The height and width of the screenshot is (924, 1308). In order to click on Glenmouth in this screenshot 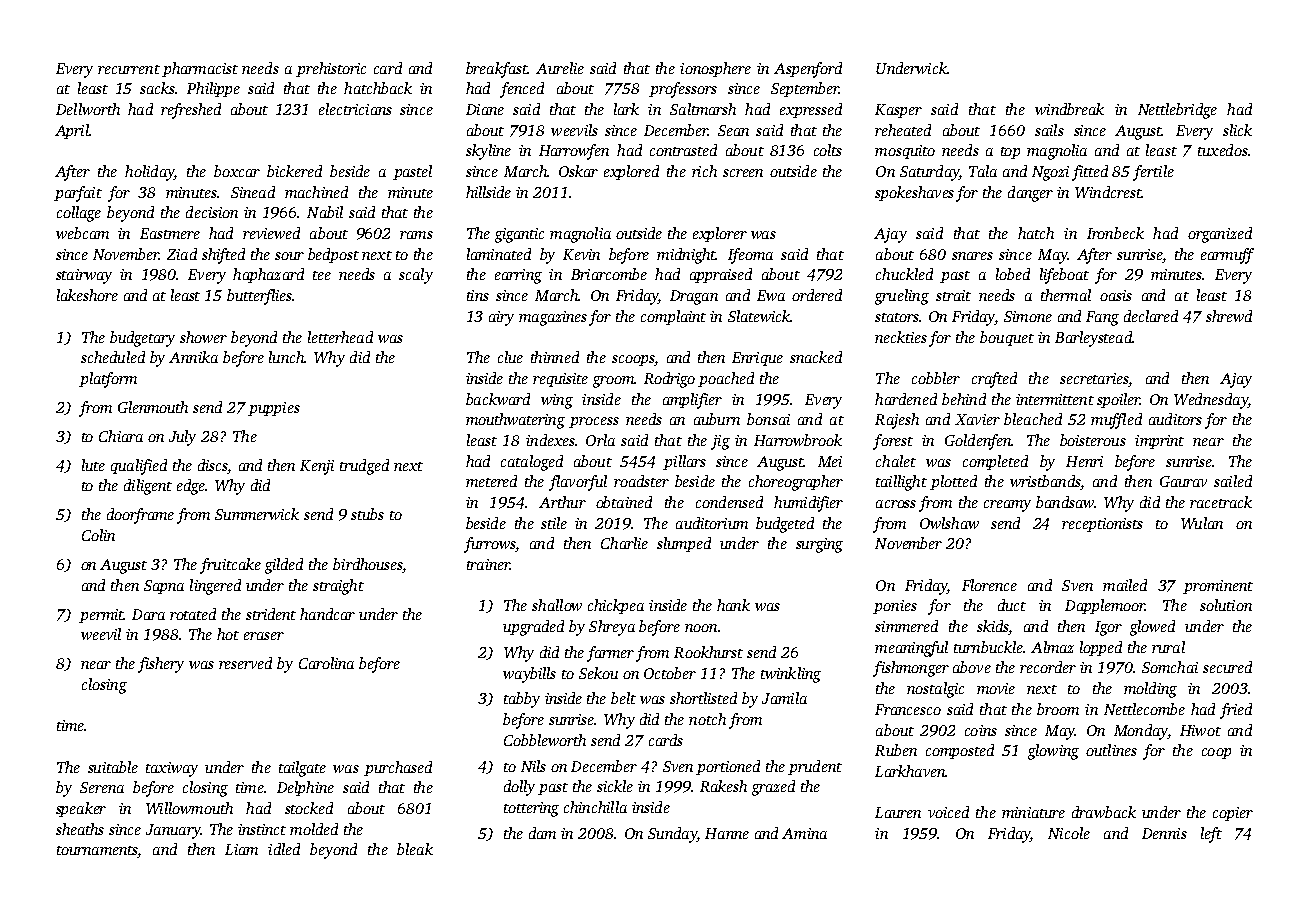, I will do `click(153, 407)`.
